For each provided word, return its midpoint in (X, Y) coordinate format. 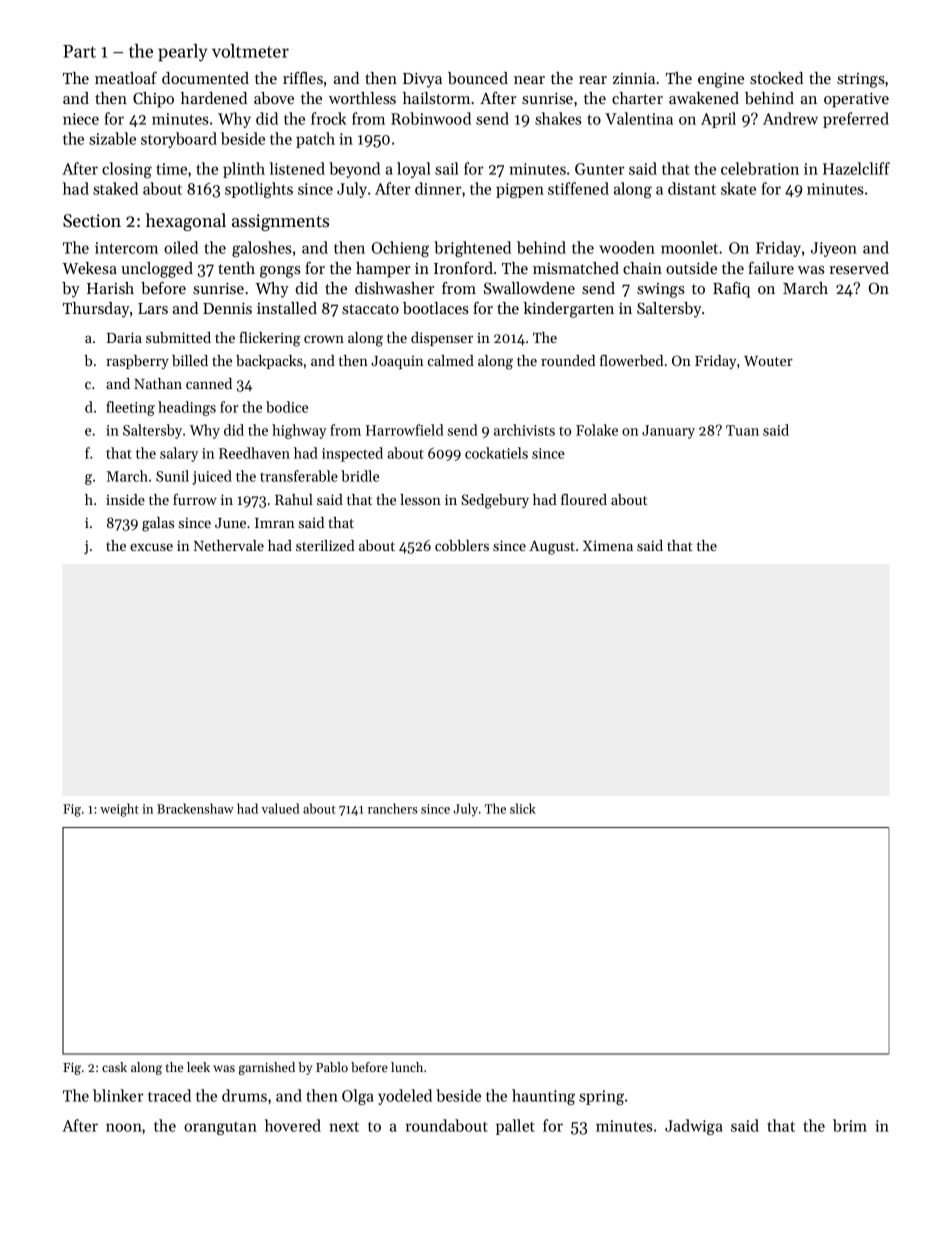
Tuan (742, 430)
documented (205, 78)
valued (280, 808)
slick (523, 808)
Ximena (608, 545)
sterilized (325, 545)
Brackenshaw (195, 808)
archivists (524, 430)
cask (114, 1067)
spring (601, 1097)
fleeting (130, 408)
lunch (407, 1067)
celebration (760, 168)
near (529, 80)
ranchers (393, 808)
